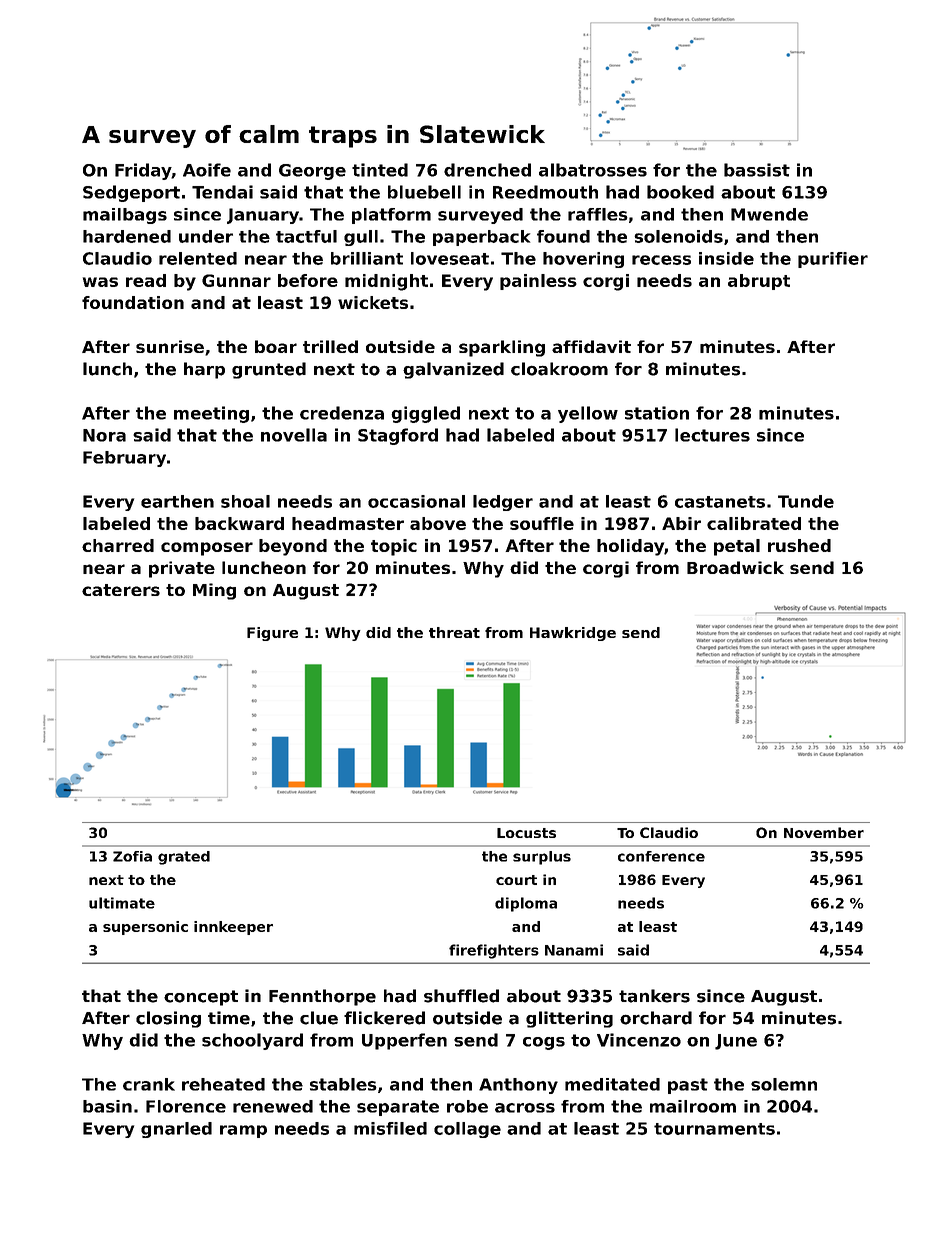 The height and width of the screenshot is (1233, 952). Describe the element at coordinates (322, 997) in the screenshot. I see `Fennthorpe` at that location.
